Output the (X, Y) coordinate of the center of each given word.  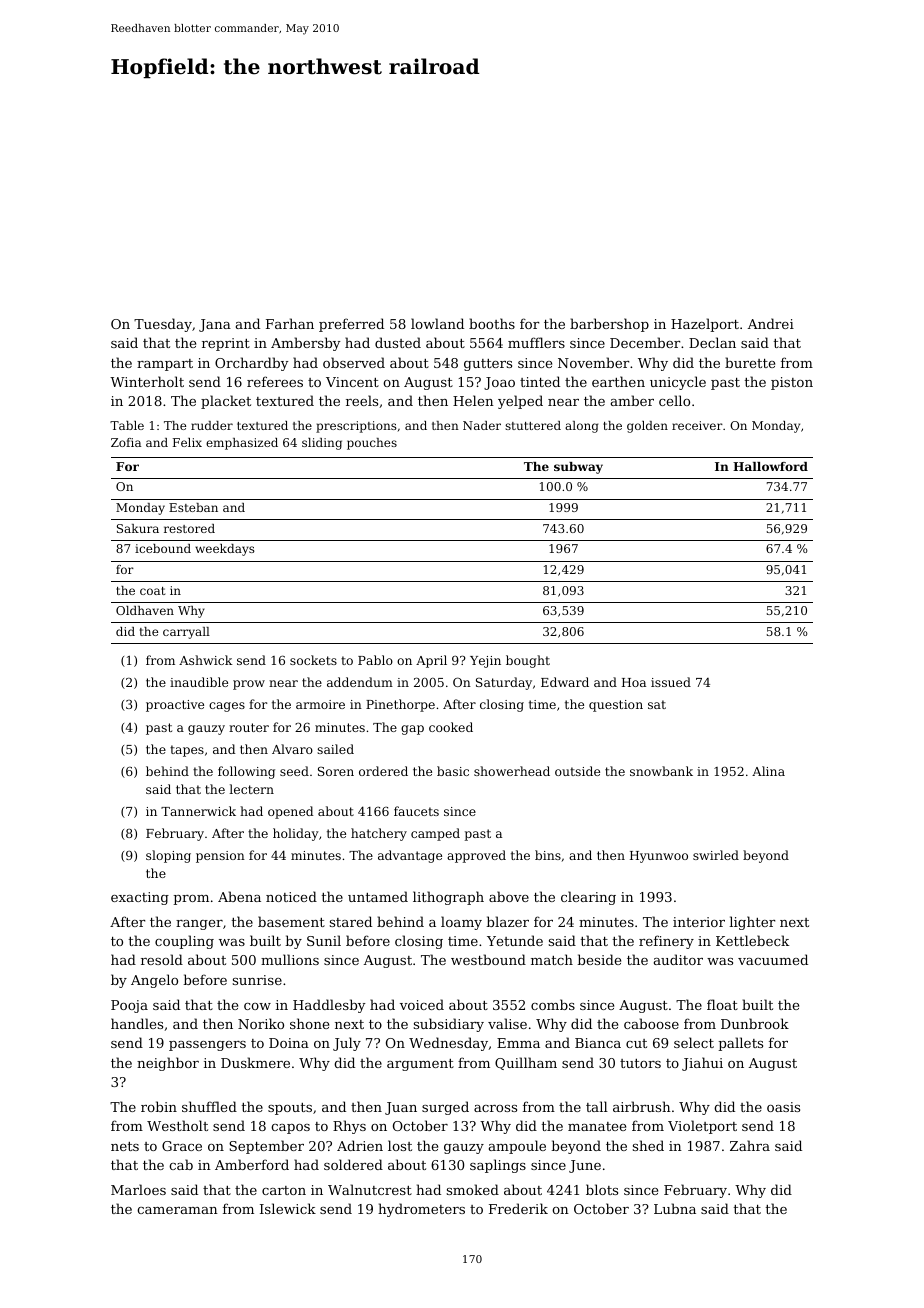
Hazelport (705, 325)
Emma (518, 1043)
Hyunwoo (659, 857)
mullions (290, 959)
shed (648, 1145)
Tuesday (163, 325)
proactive (175, 706)
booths (492, 323)
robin (159, 1106)
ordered (383, 771)
